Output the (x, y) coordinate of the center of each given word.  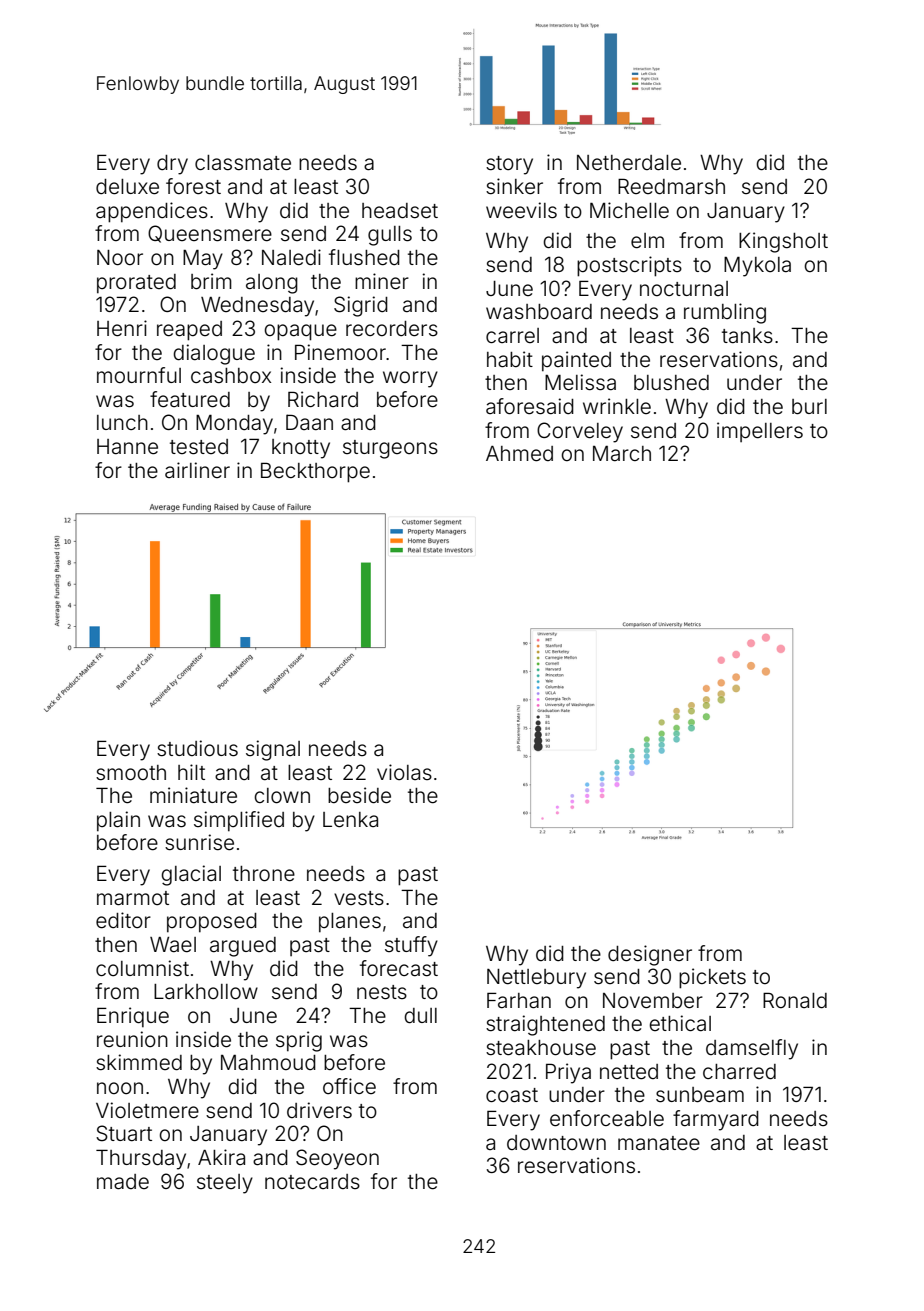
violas (404, 772)
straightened (545, 1025)
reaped (189, 331)
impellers (760, 432)
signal (273, 750)
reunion (132, 1039)
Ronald (795, 1000)
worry (410, 379)
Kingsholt (783, 242)
